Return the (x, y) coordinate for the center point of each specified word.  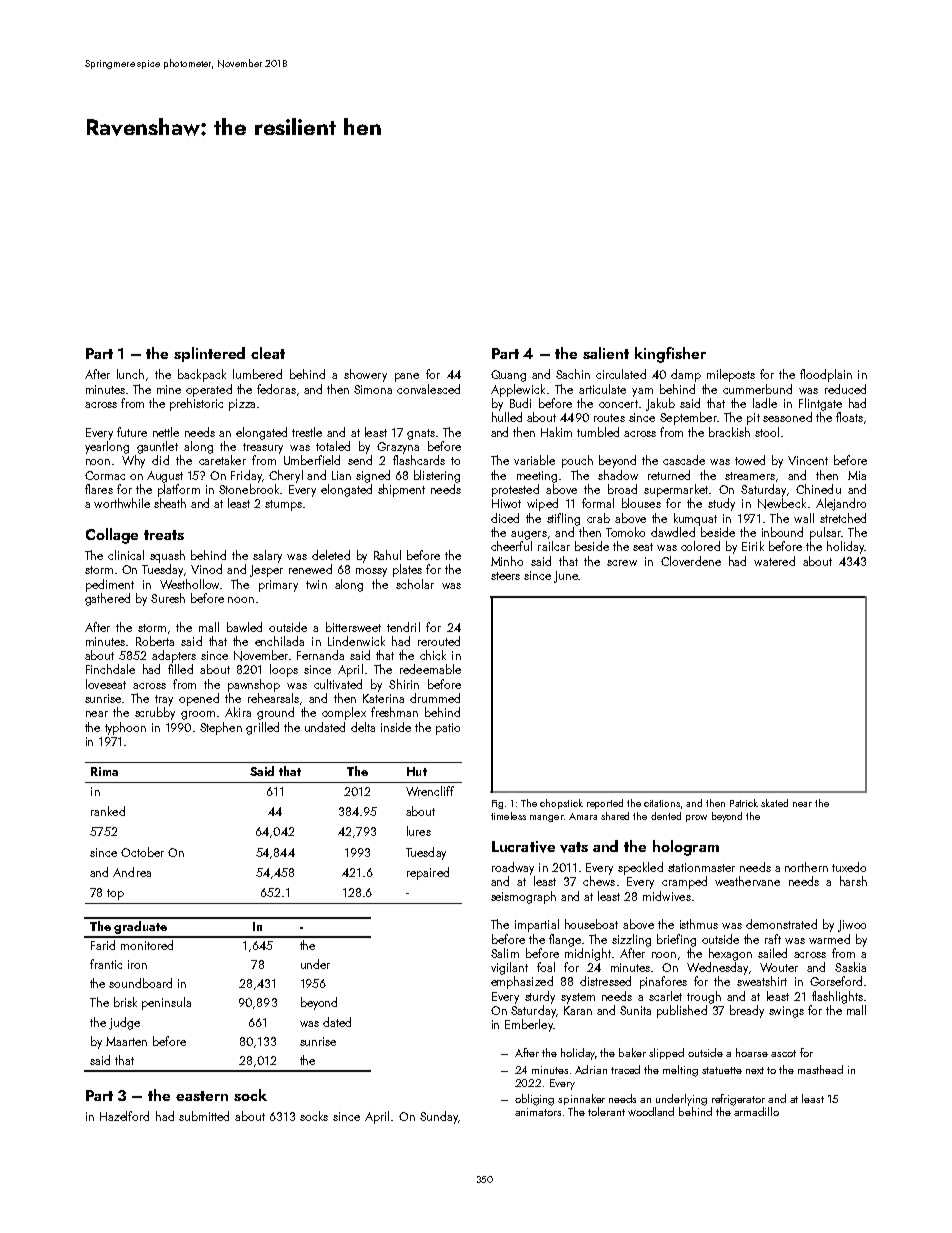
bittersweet (353, 627)
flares (99, 489)
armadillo (756, 1111)
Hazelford (124, 1116)
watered (774, 561)
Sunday (439, 1117)
